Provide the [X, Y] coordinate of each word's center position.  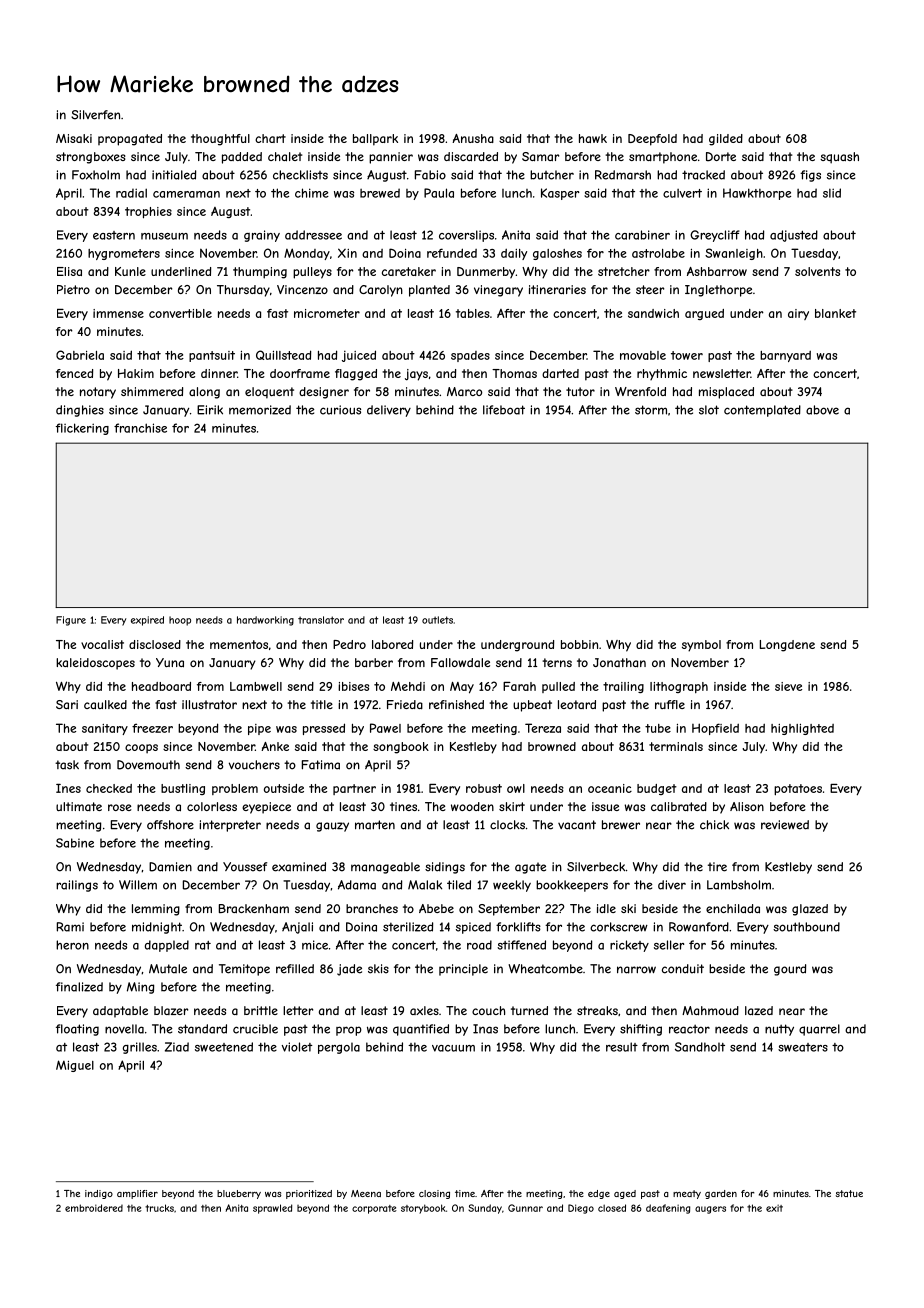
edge [599, 1194]
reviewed [785, 825]
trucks [159, 1208]
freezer [152, 728]
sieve [788, 686]
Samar [540, 157]
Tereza [543, 728]
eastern [114, 235]
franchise [140, 428]
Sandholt [700, 1047]
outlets [437, 620]
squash [839, 158]
